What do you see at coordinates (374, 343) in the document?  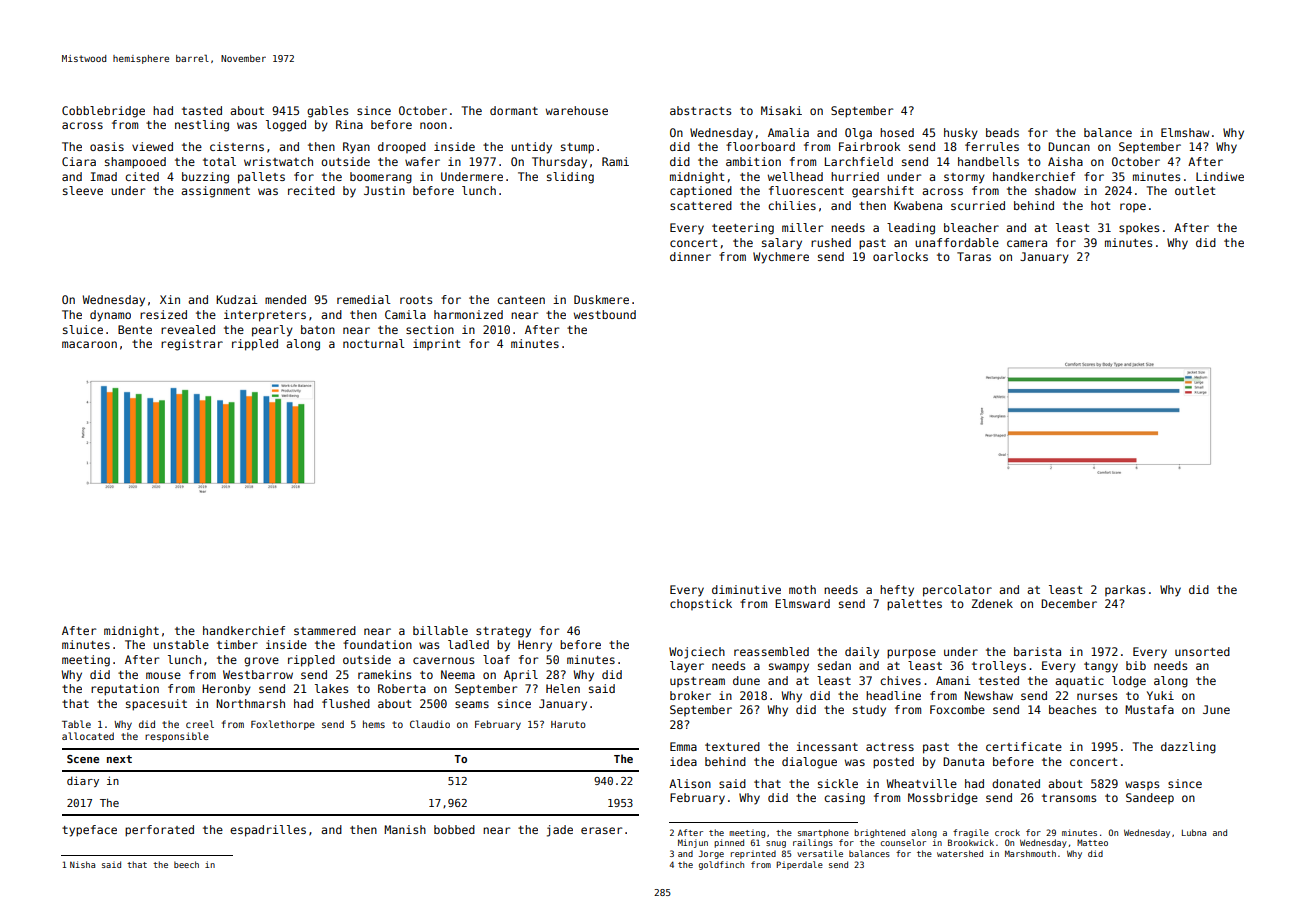 I see `nocturnal` at bounding box center [374, 343].
